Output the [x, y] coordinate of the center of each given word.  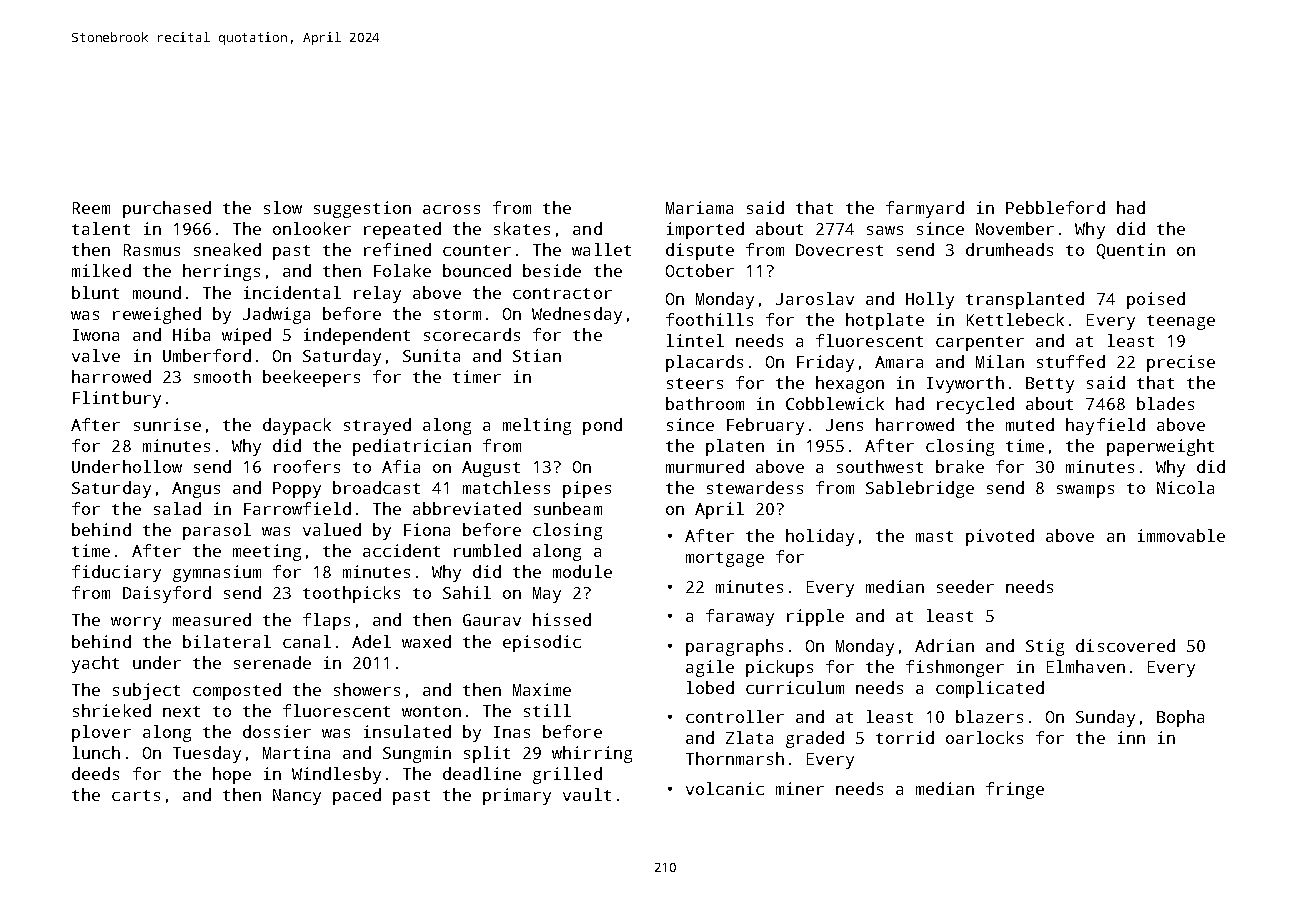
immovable [1181, 535]
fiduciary [116, 573]
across [451, 209]
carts [136, 795]
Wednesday [577, 315]
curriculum [795, 687]
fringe [1015, 790]
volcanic [725, 788]
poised [1156, 300]
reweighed [157, 315]
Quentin [1131, 251]
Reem [91, 208]
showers [367, 689]
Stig [1045, 647]
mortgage [725, 559]
